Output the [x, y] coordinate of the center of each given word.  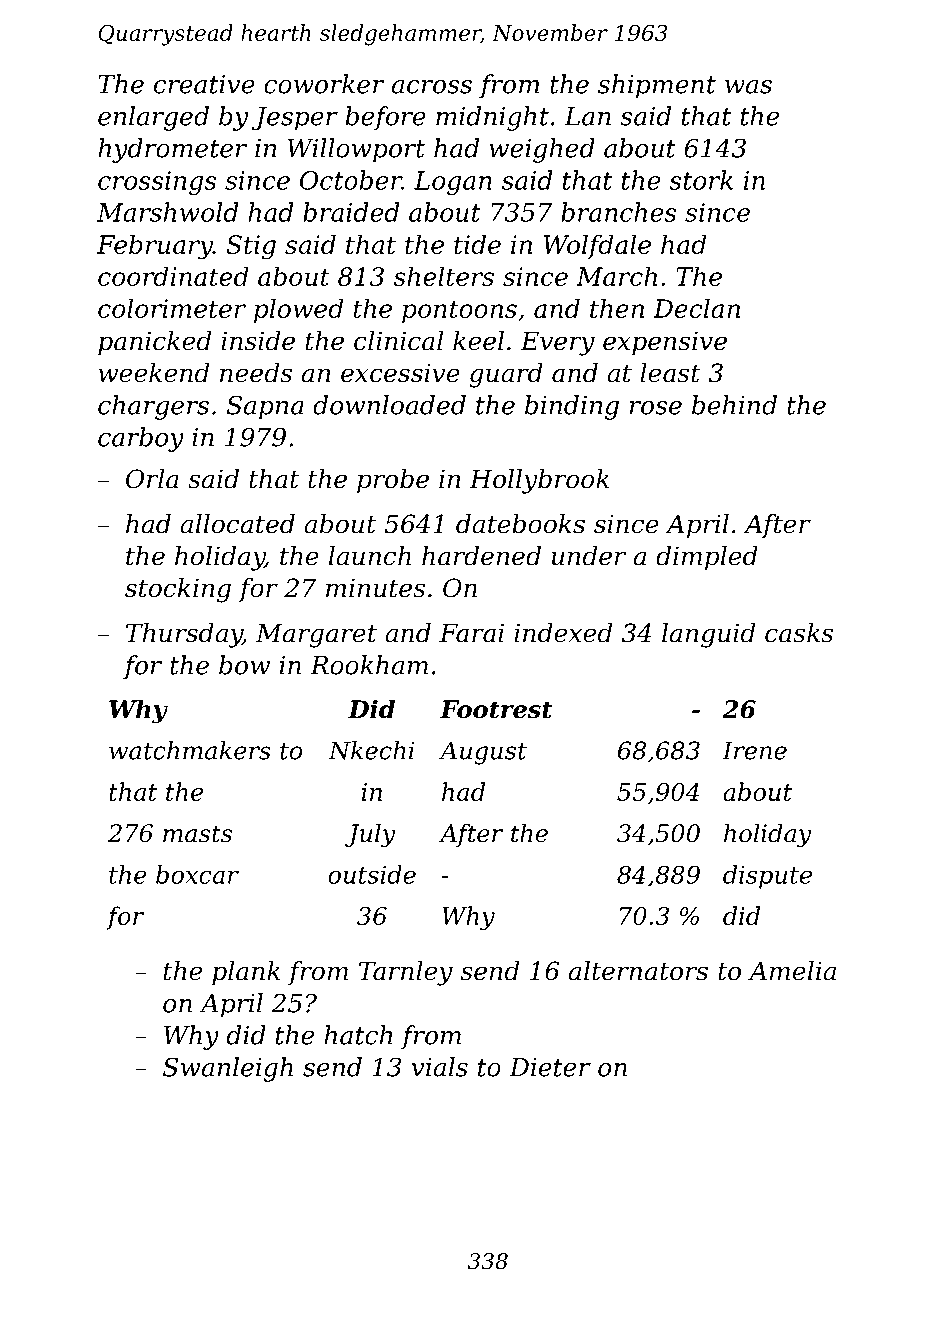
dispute [767, 877]
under [589, 556]
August [483, 753]
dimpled [707, 558]
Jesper [295, 119]
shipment [657, 86]
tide [477, 244]
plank [246, 973]
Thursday [184, 635]
